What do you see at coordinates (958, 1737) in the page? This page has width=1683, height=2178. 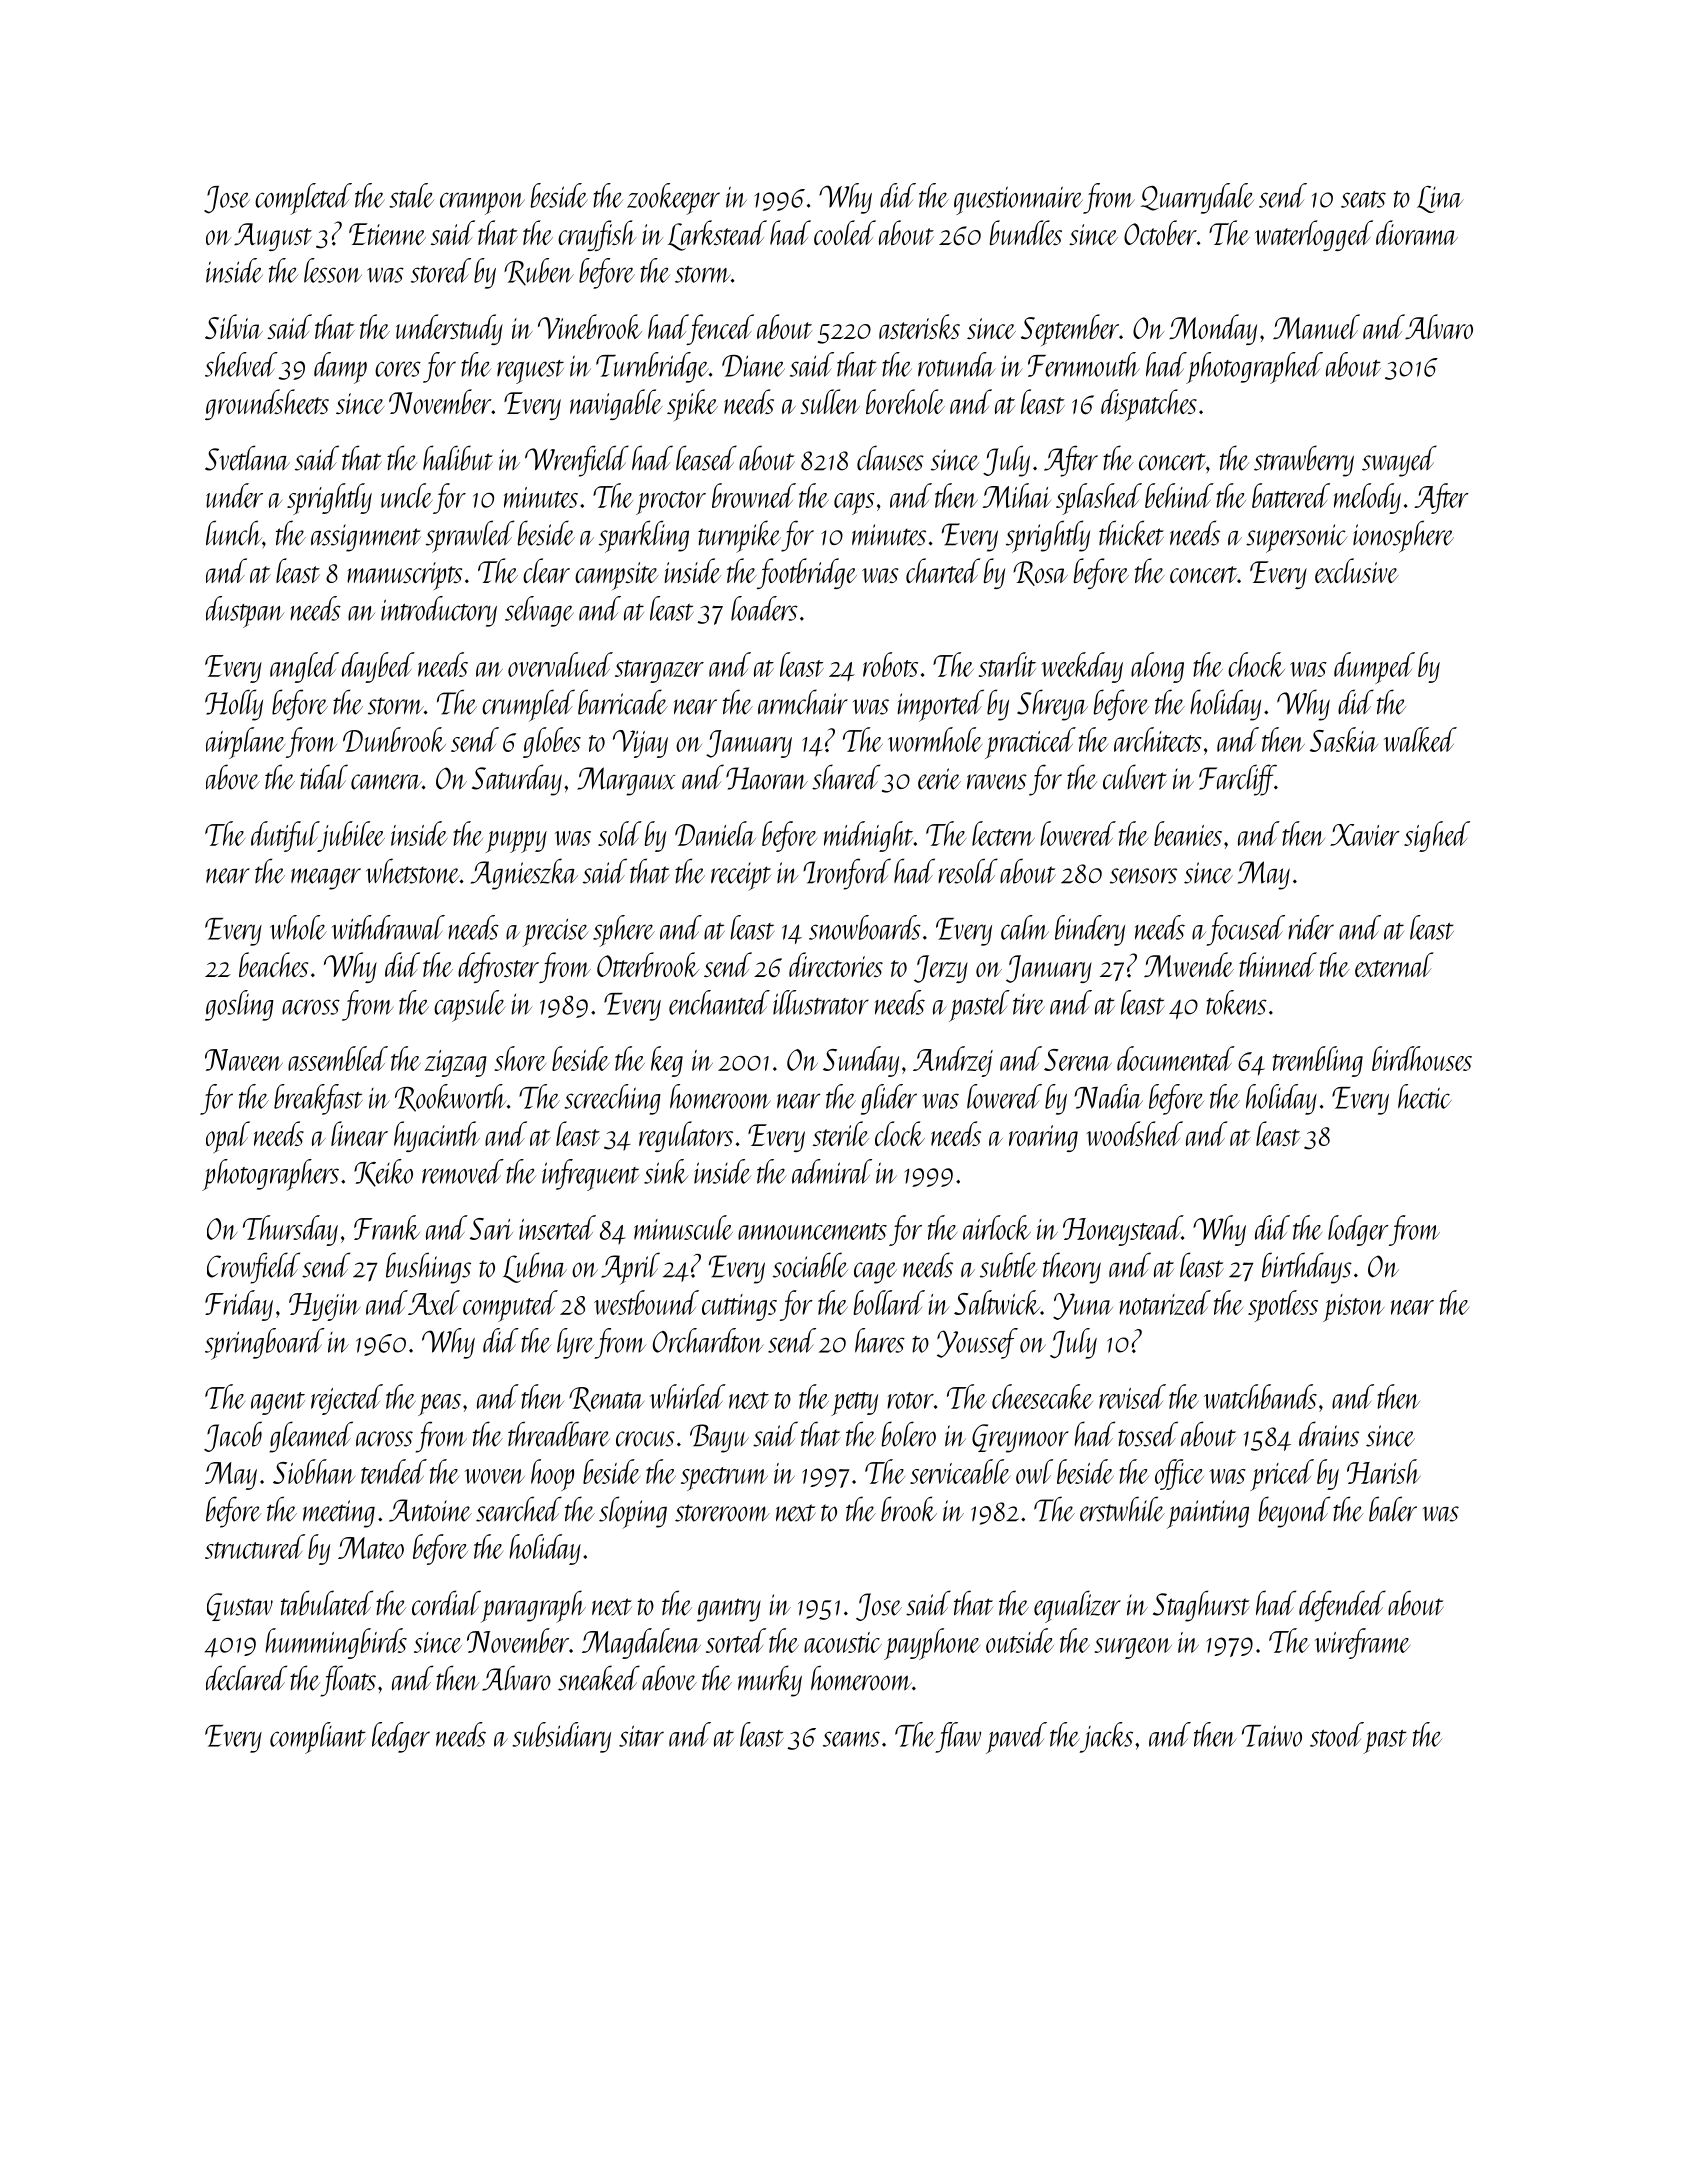 I see `flaw` at bounding box center [958, 1737].
